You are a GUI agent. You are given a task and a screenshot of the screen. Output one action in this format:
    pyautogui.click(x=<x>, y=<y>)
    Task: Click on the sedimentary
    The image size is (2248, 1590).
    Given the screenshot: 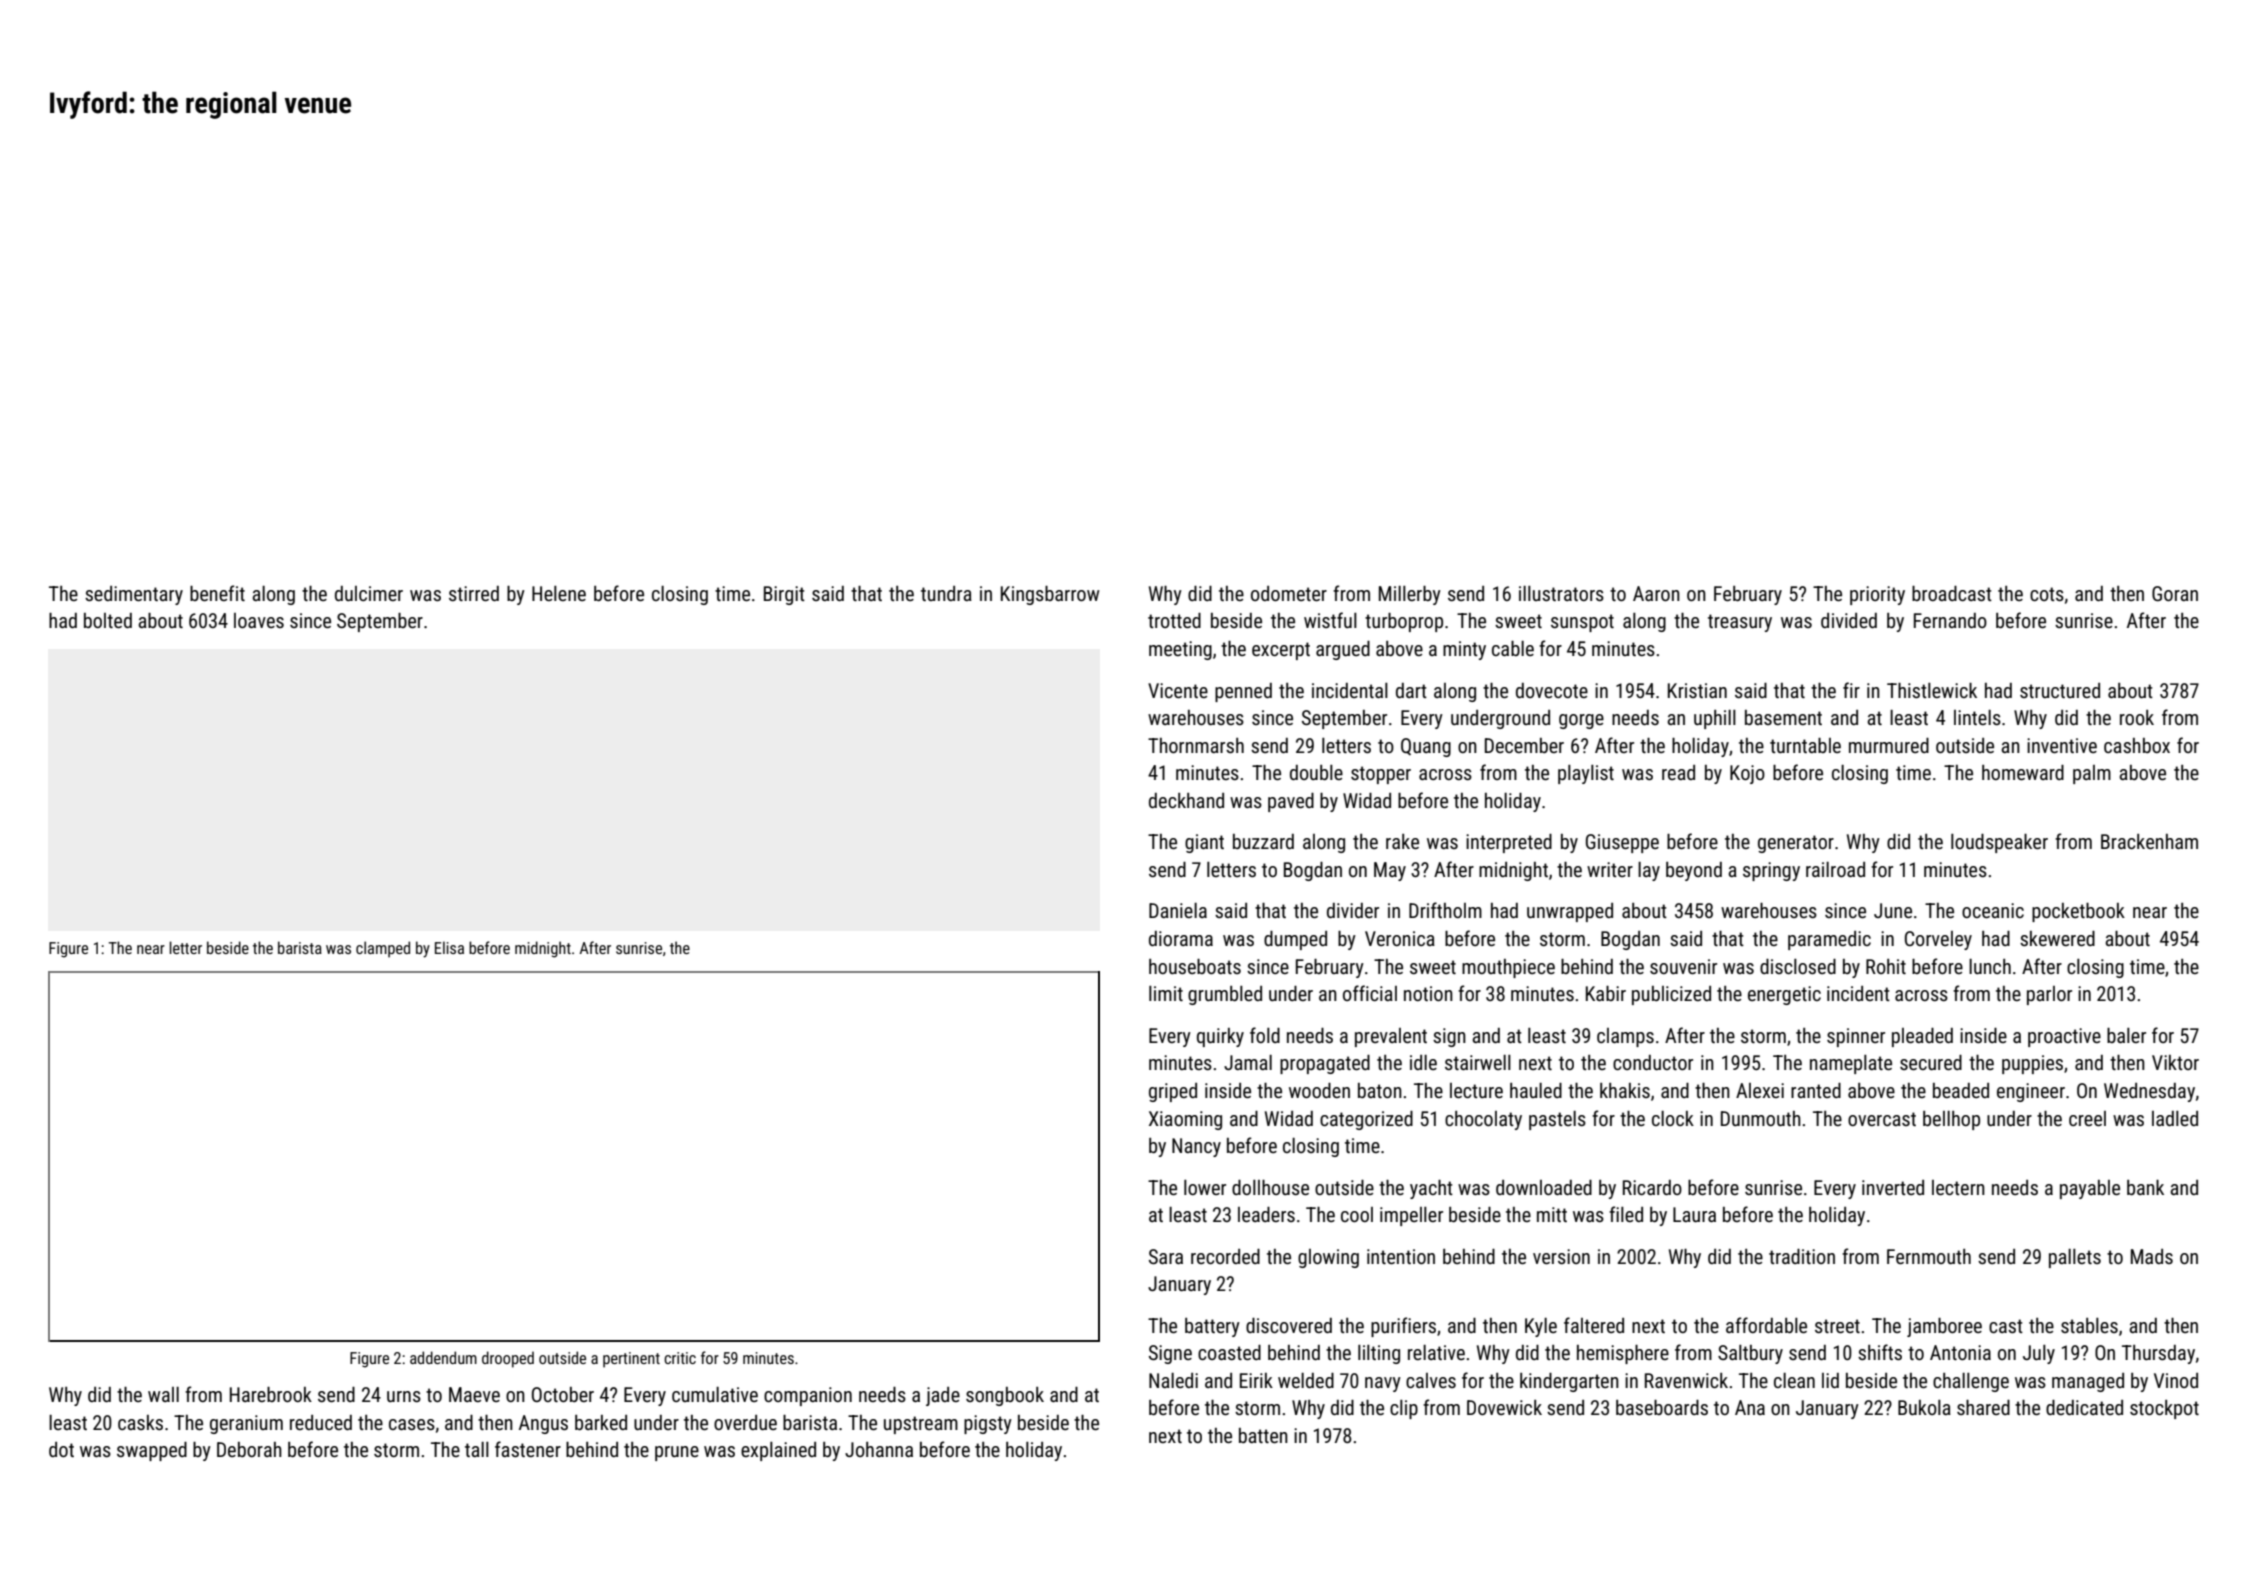 What is the action you would take?
    pyautogui.click(x=134, y=595)
